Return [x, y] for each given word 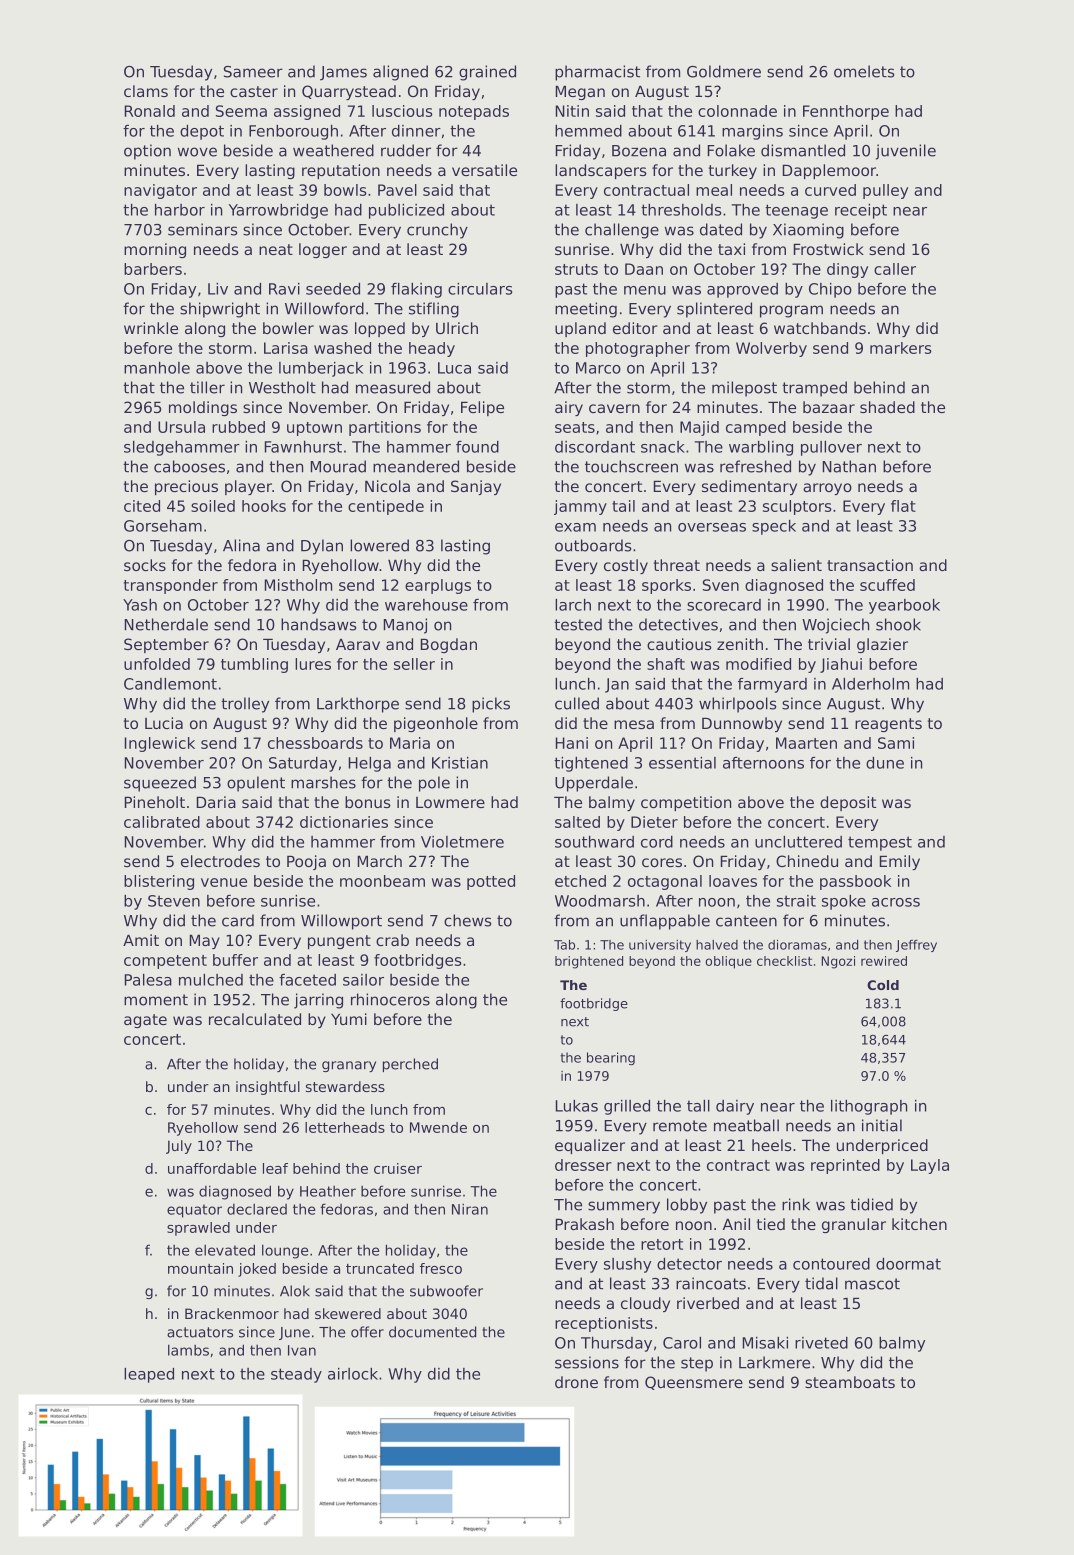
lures [313, 664]
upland [580, 329]
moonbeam [382, 881]
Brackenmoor [232, 1313]
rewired [884, 961]
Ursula [181, 427]
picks [491, 705]
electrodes [220, 861]
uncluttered [798, 842]
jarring [318, 1001]
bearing [611, 1058]
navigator [160, 191]
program [791, 311]
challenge [622, 231]
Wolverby [771, 349]
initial [882, 1125]
